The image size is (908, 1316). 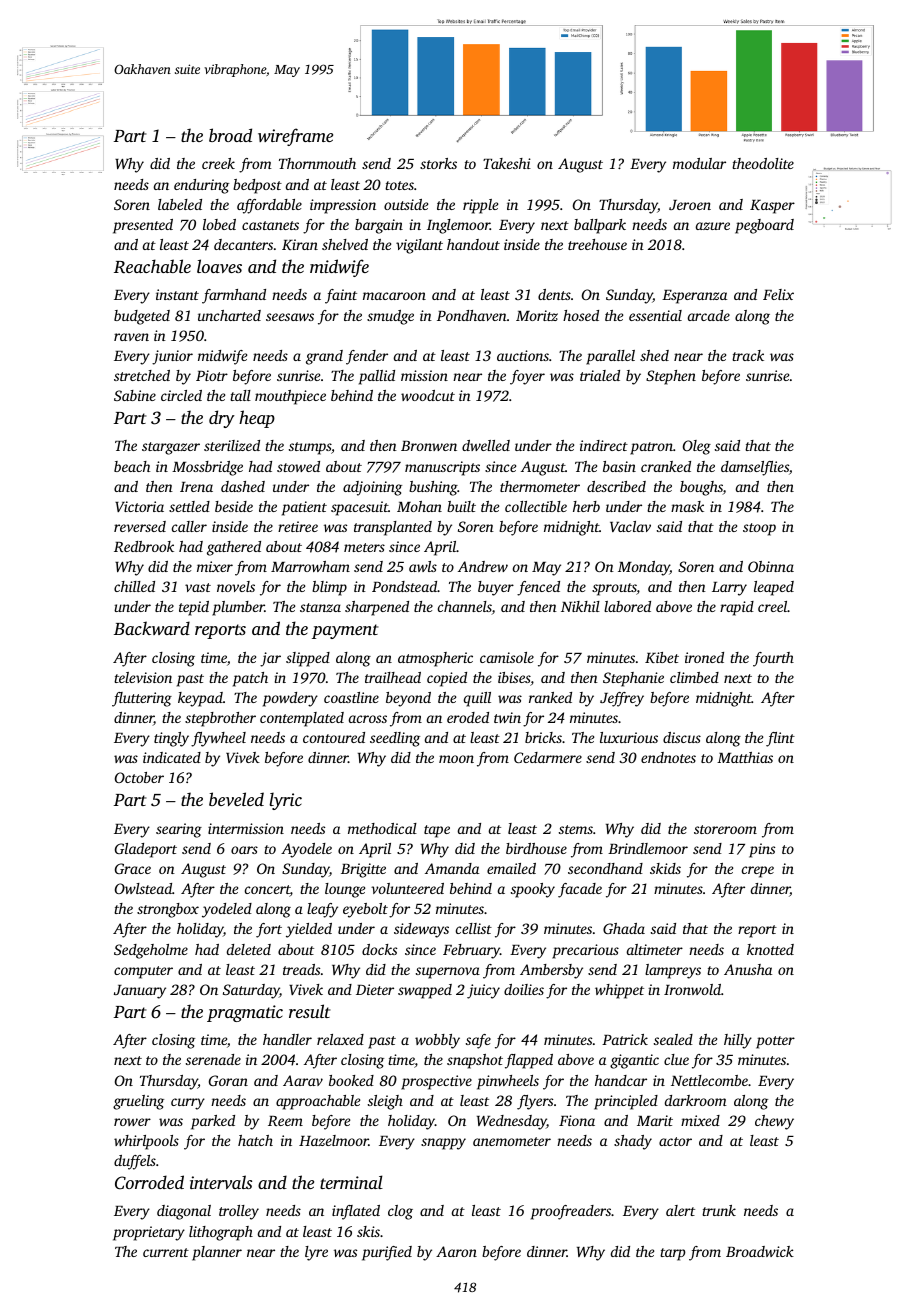 I want to click on tall, so click(x=240, y=395).
